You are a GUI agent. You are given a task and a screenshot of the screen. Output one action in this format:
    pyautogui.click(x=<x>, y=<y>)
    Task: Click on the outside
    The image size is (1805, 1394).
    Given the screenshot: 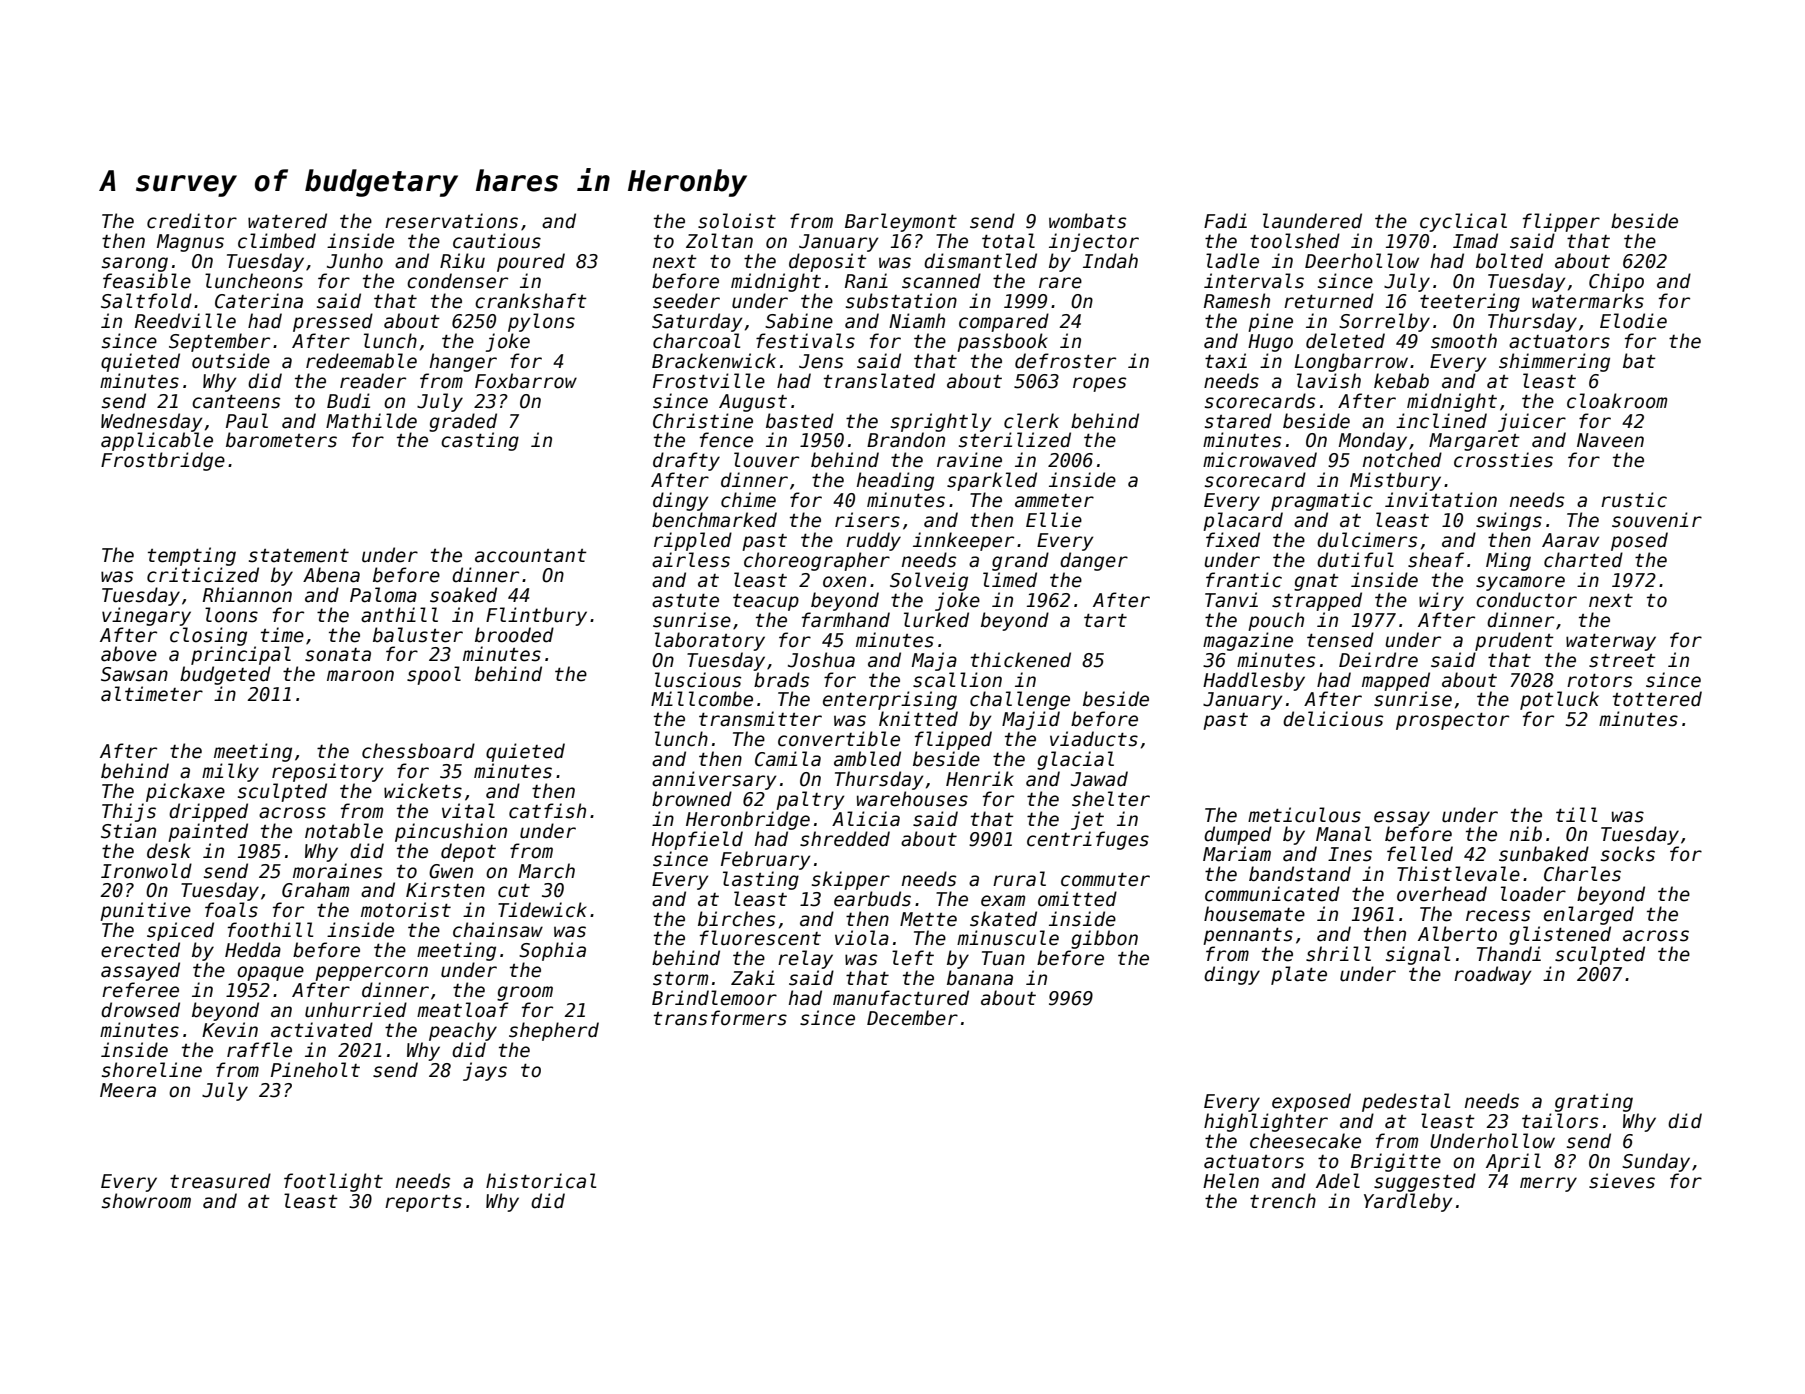 What is the action you would take?
    pyautogui.click(x=231, y=361)
